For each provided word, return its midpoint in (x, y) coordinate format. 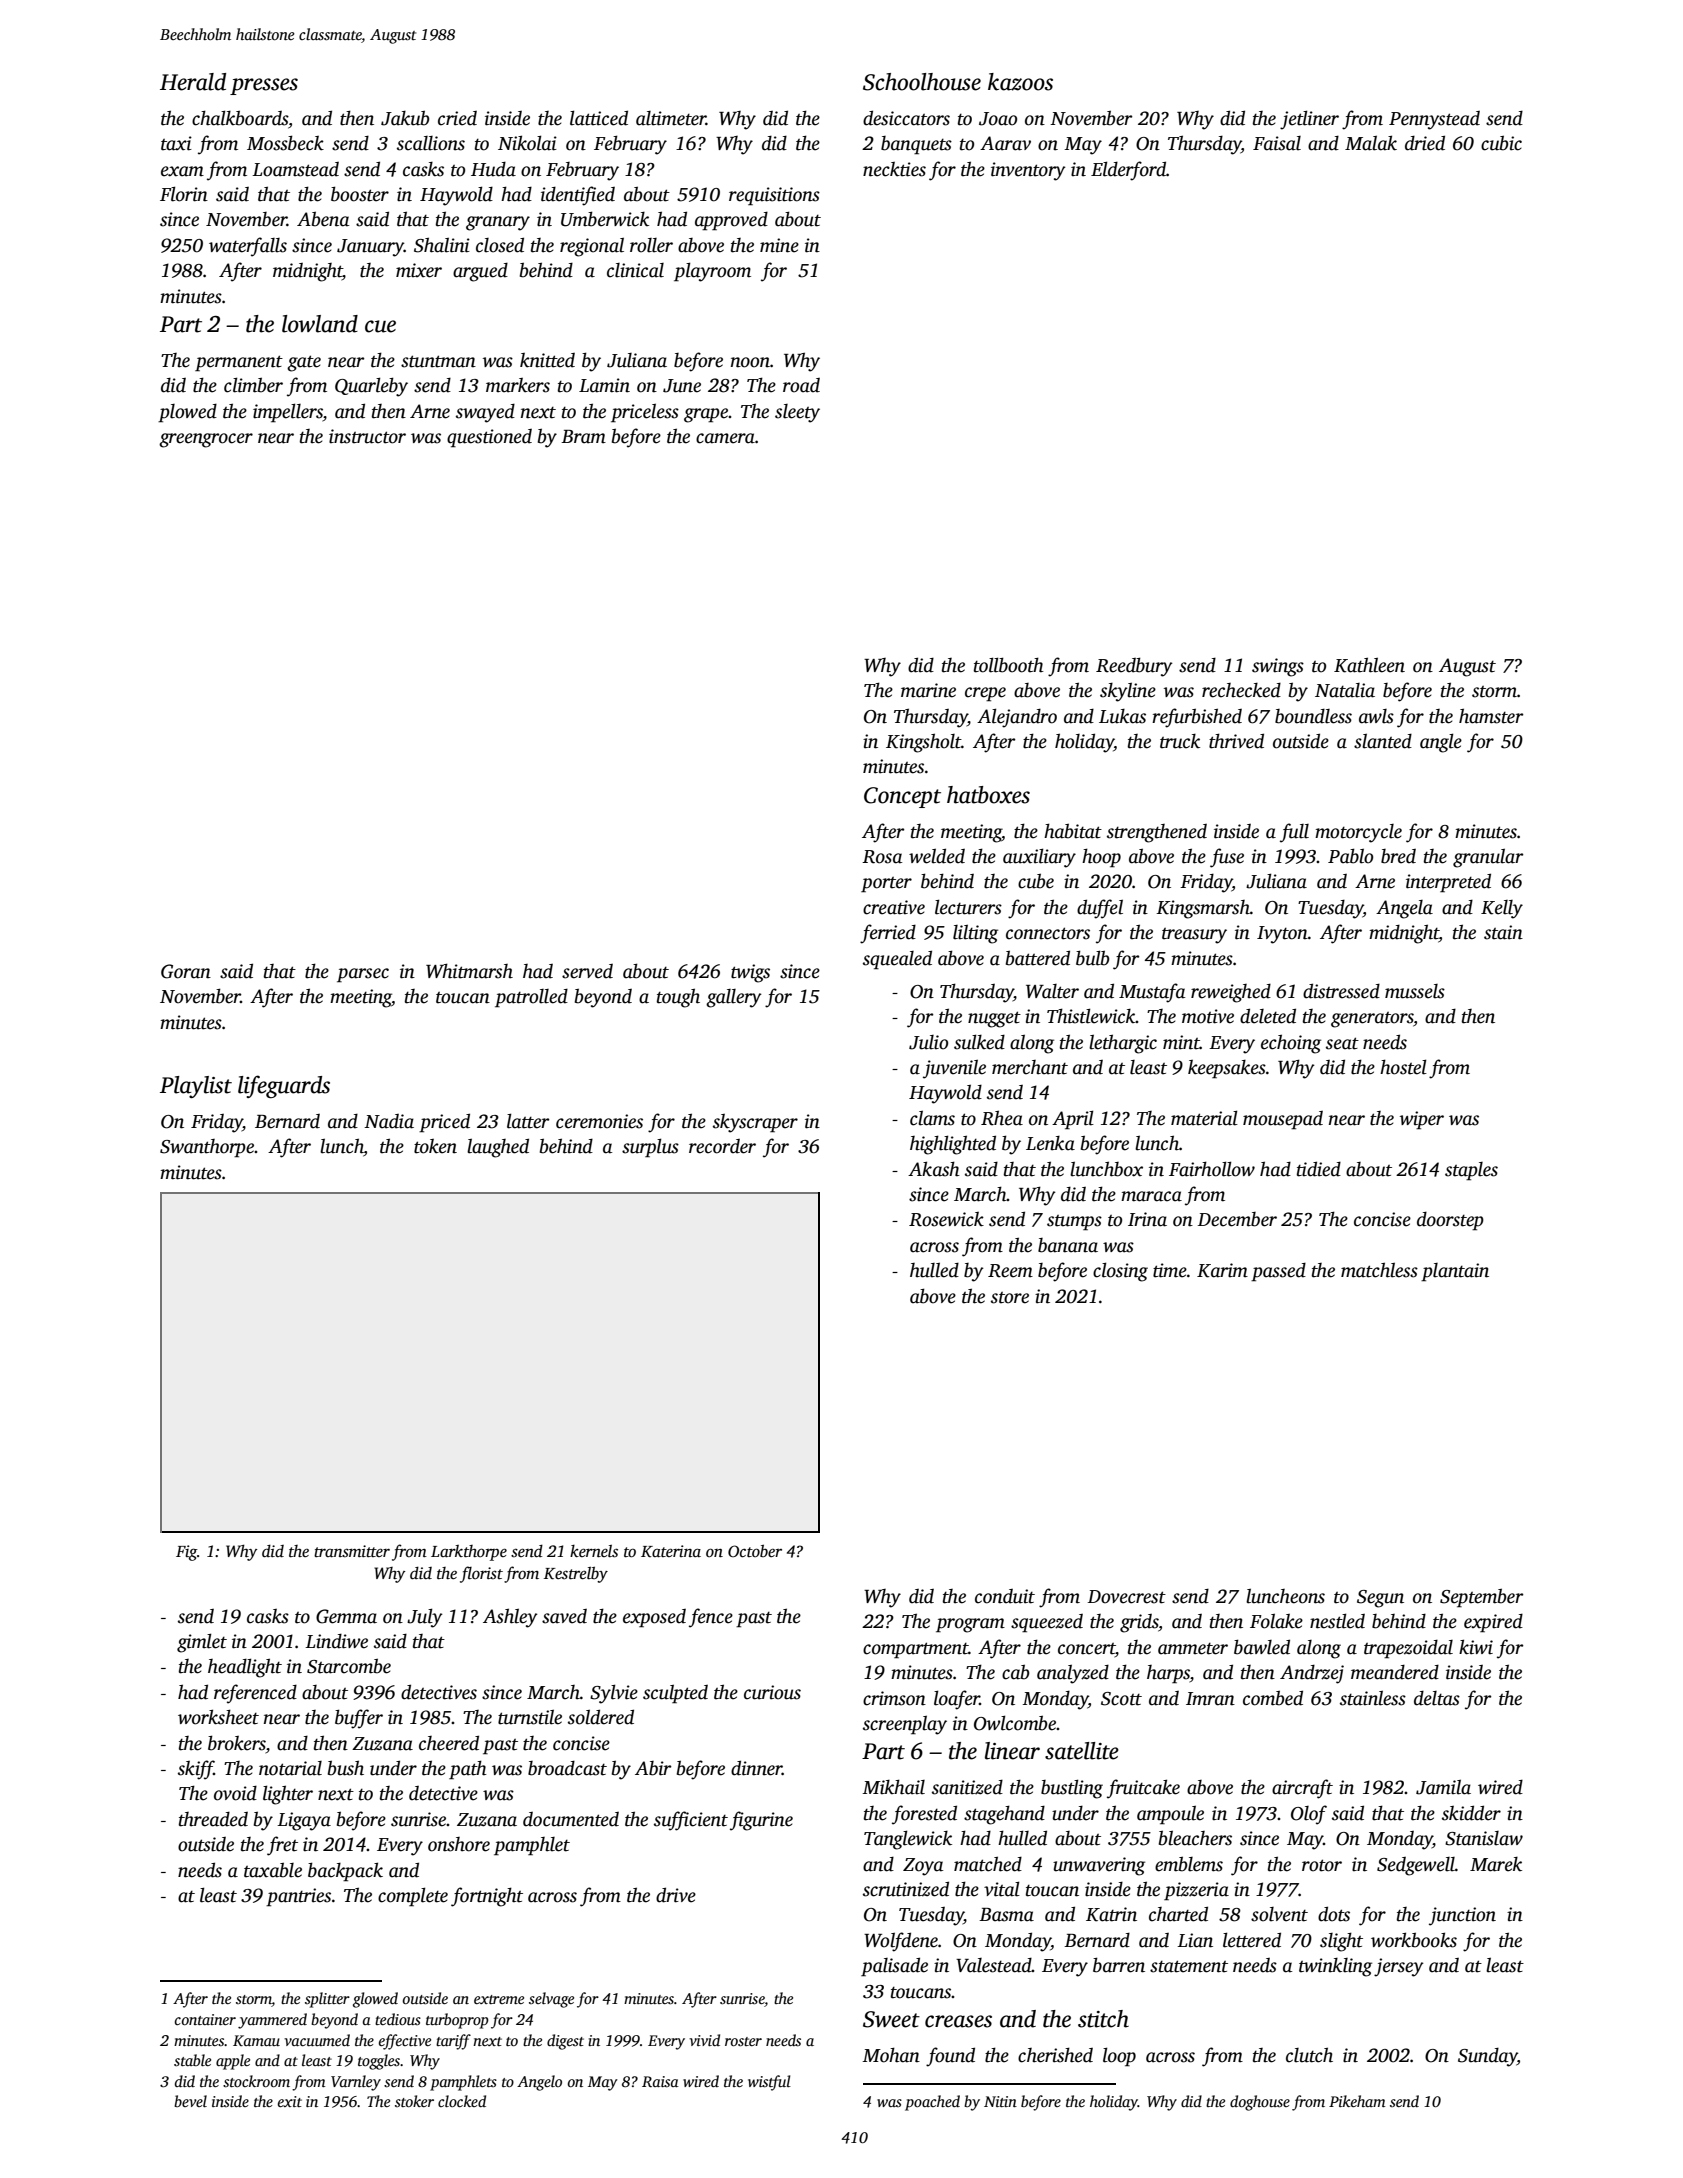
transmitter (352, 1551)
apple (233, 2062)
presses (264, 86)
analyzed (1073, 1674)
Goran (186, 971)
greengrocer (206, 440)
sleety (797, 413)
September (1482, 1598)
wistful (769, 2083)
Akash (934, 1169)
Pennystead (1434, 120)
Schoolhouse (922, 82)
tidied (1319, 1169)
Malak (1371, 143)
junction (1462, 1916)
